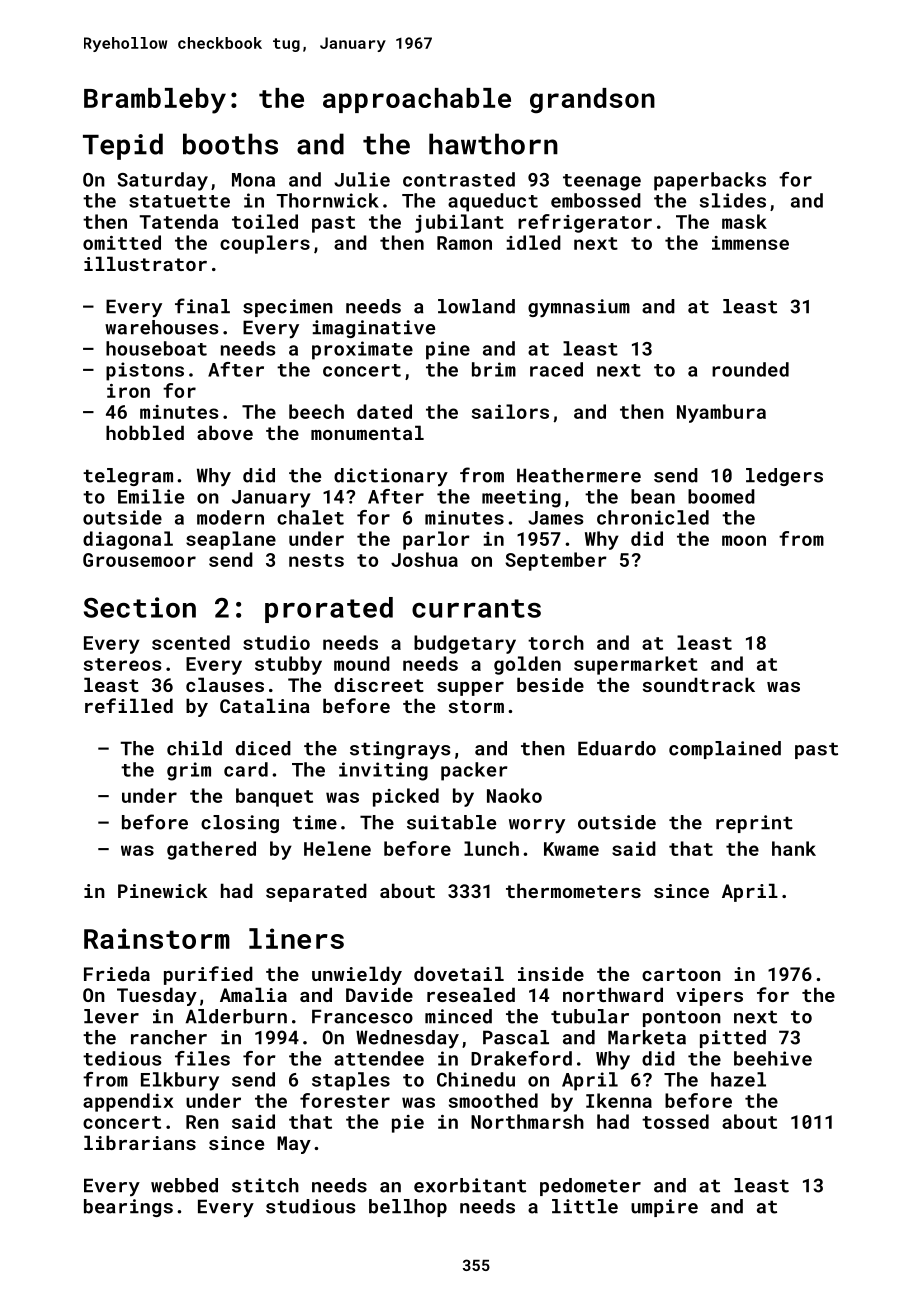 This image has height=1308, width=924. What do you see at coordinates (117, 973) in the image?
I see `Frieda` at bounding box center [117, 973].
